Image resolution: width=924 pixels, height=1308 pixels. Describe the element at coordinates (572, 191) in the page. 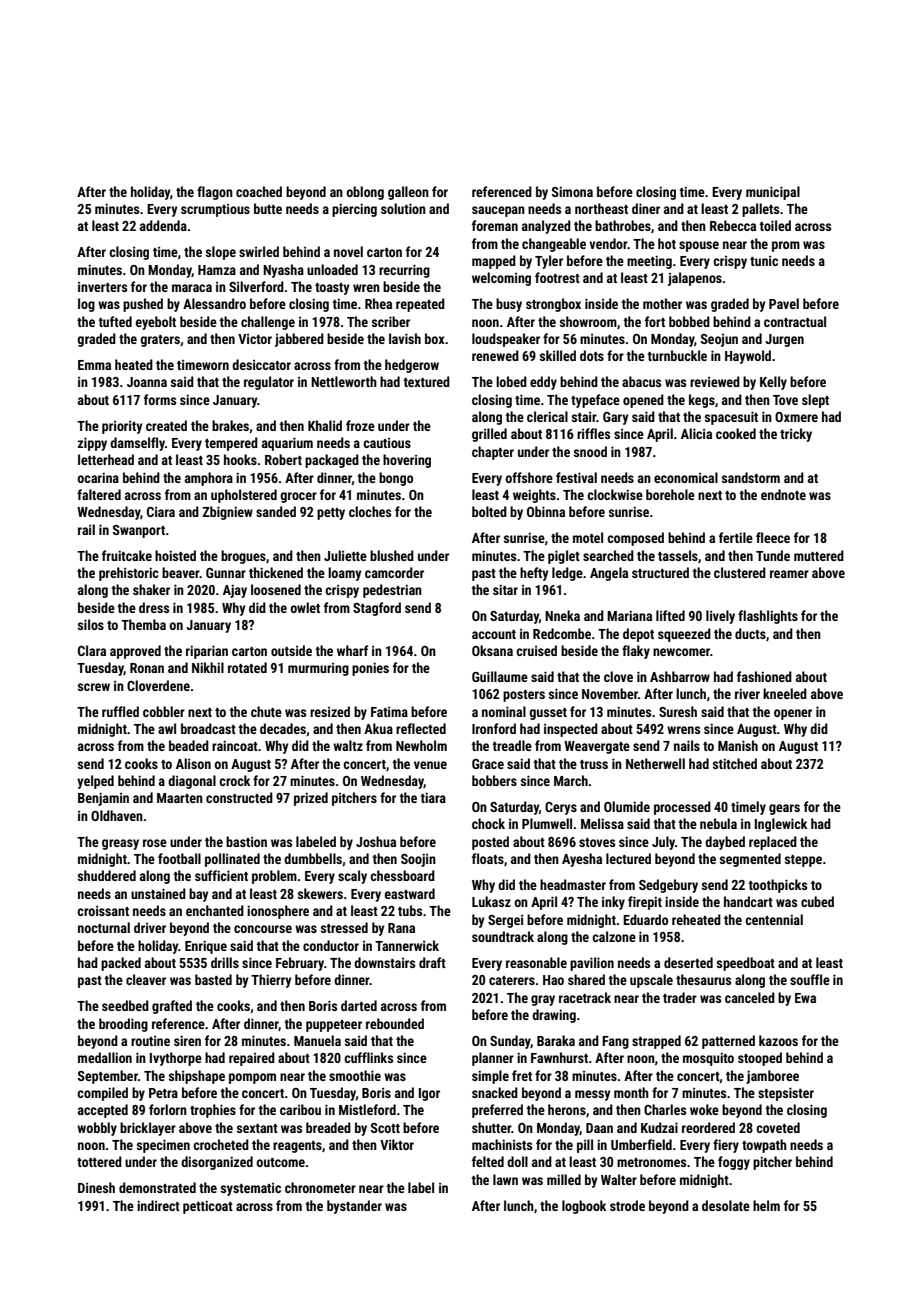

I see `Simona` at that location.
